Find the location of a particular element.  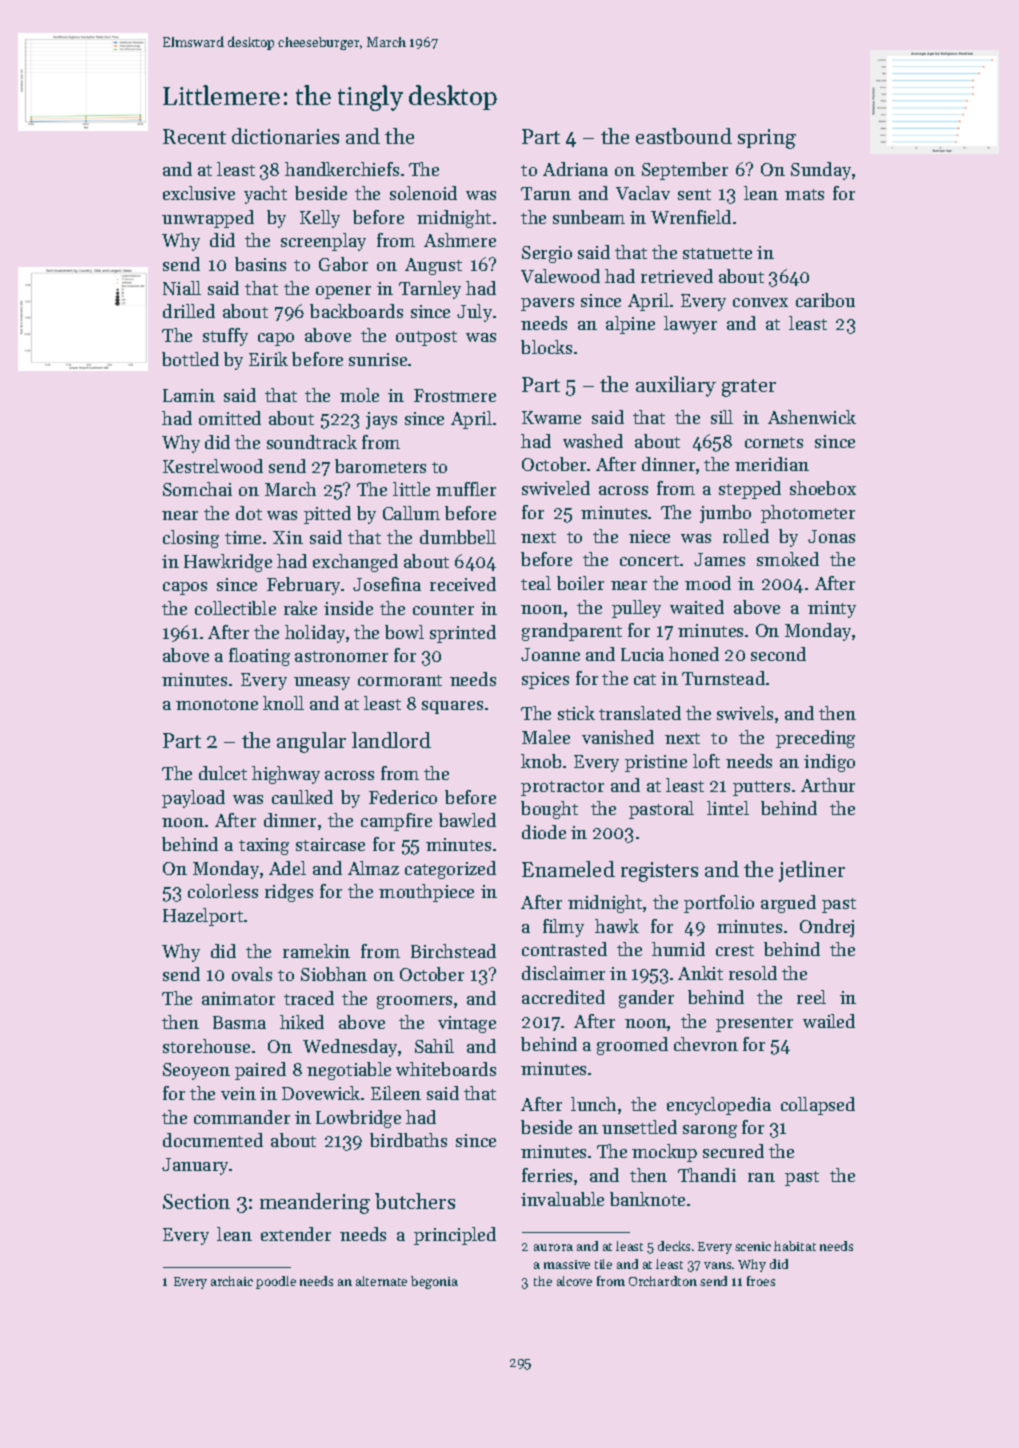

Tarnley is located at coordinates (430, 290).
